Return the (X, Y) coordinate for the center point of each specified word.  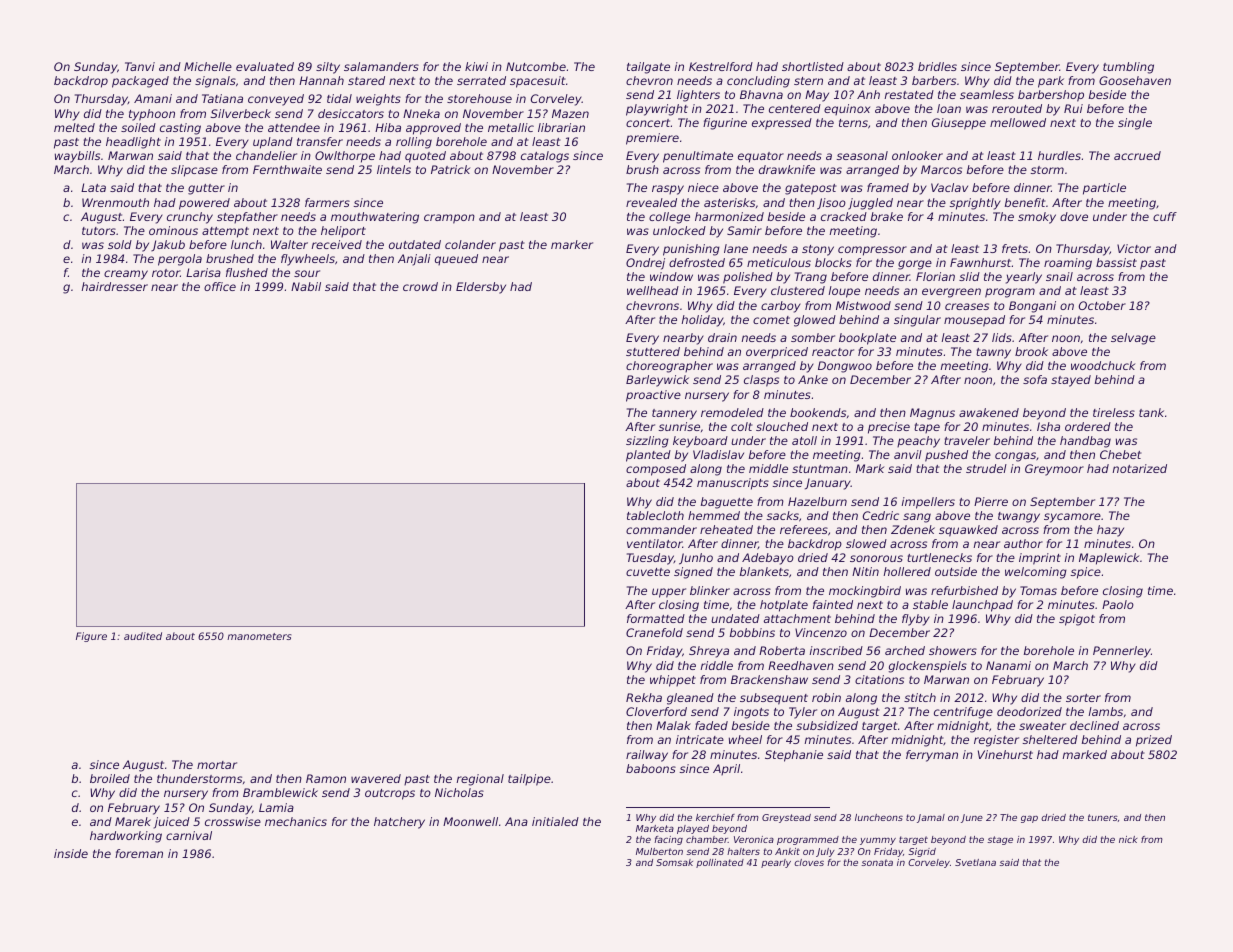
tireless (1114, 412)
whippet (673, 681)
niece (703, 187)
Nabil (306, 286)
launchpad (982, 606)
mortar (217, 765)
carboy (781, 307)
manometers (259, 636)
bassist (1116, 262)
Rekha (644, 697)
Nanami (1008, 665)
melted (74, 127)
